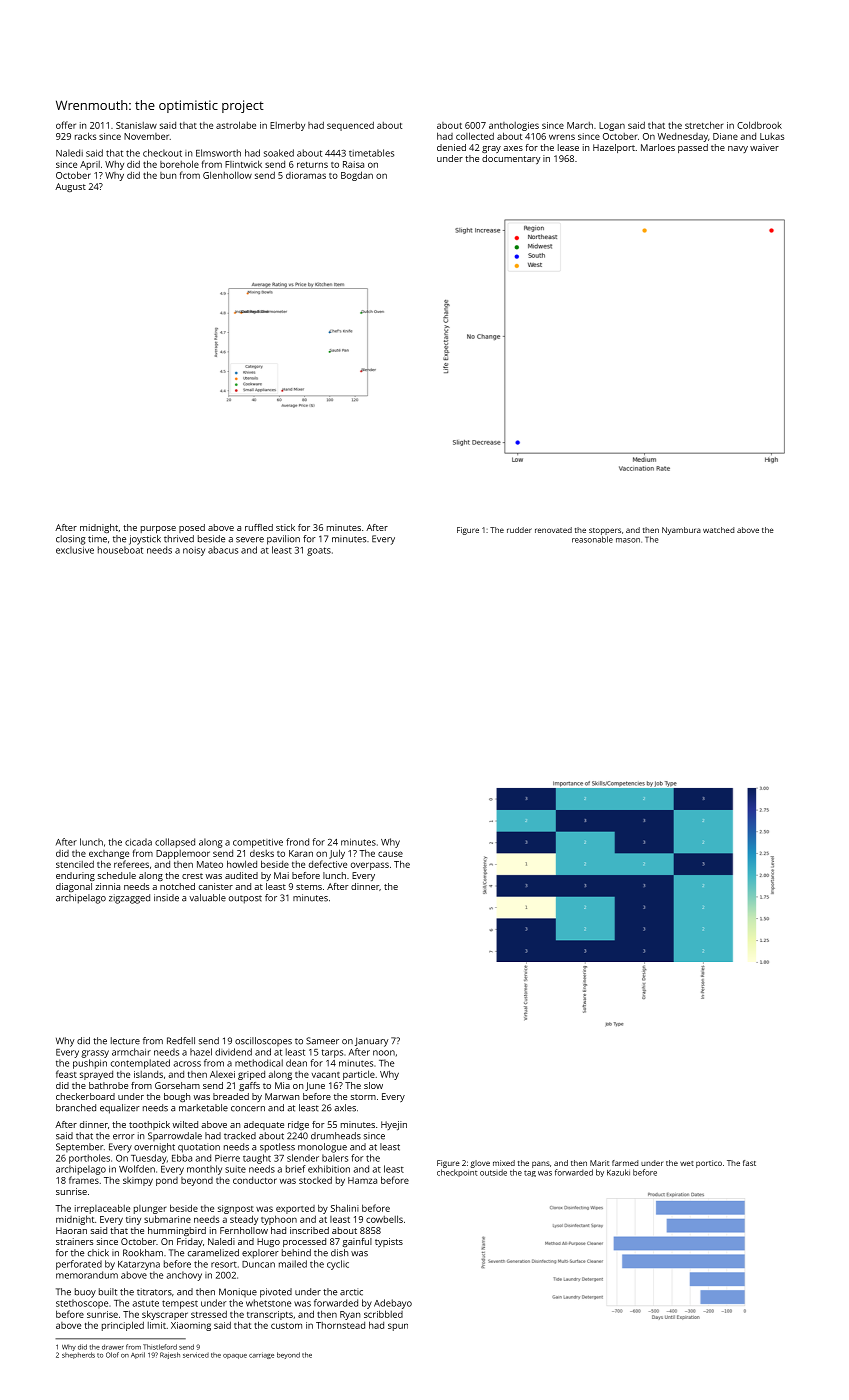 This screenshot has height=1400, width=849. What do you see at coordinates (618, 1172) in the screenshot?
I see `Kazuki` at bounding box center [618, 1172].
